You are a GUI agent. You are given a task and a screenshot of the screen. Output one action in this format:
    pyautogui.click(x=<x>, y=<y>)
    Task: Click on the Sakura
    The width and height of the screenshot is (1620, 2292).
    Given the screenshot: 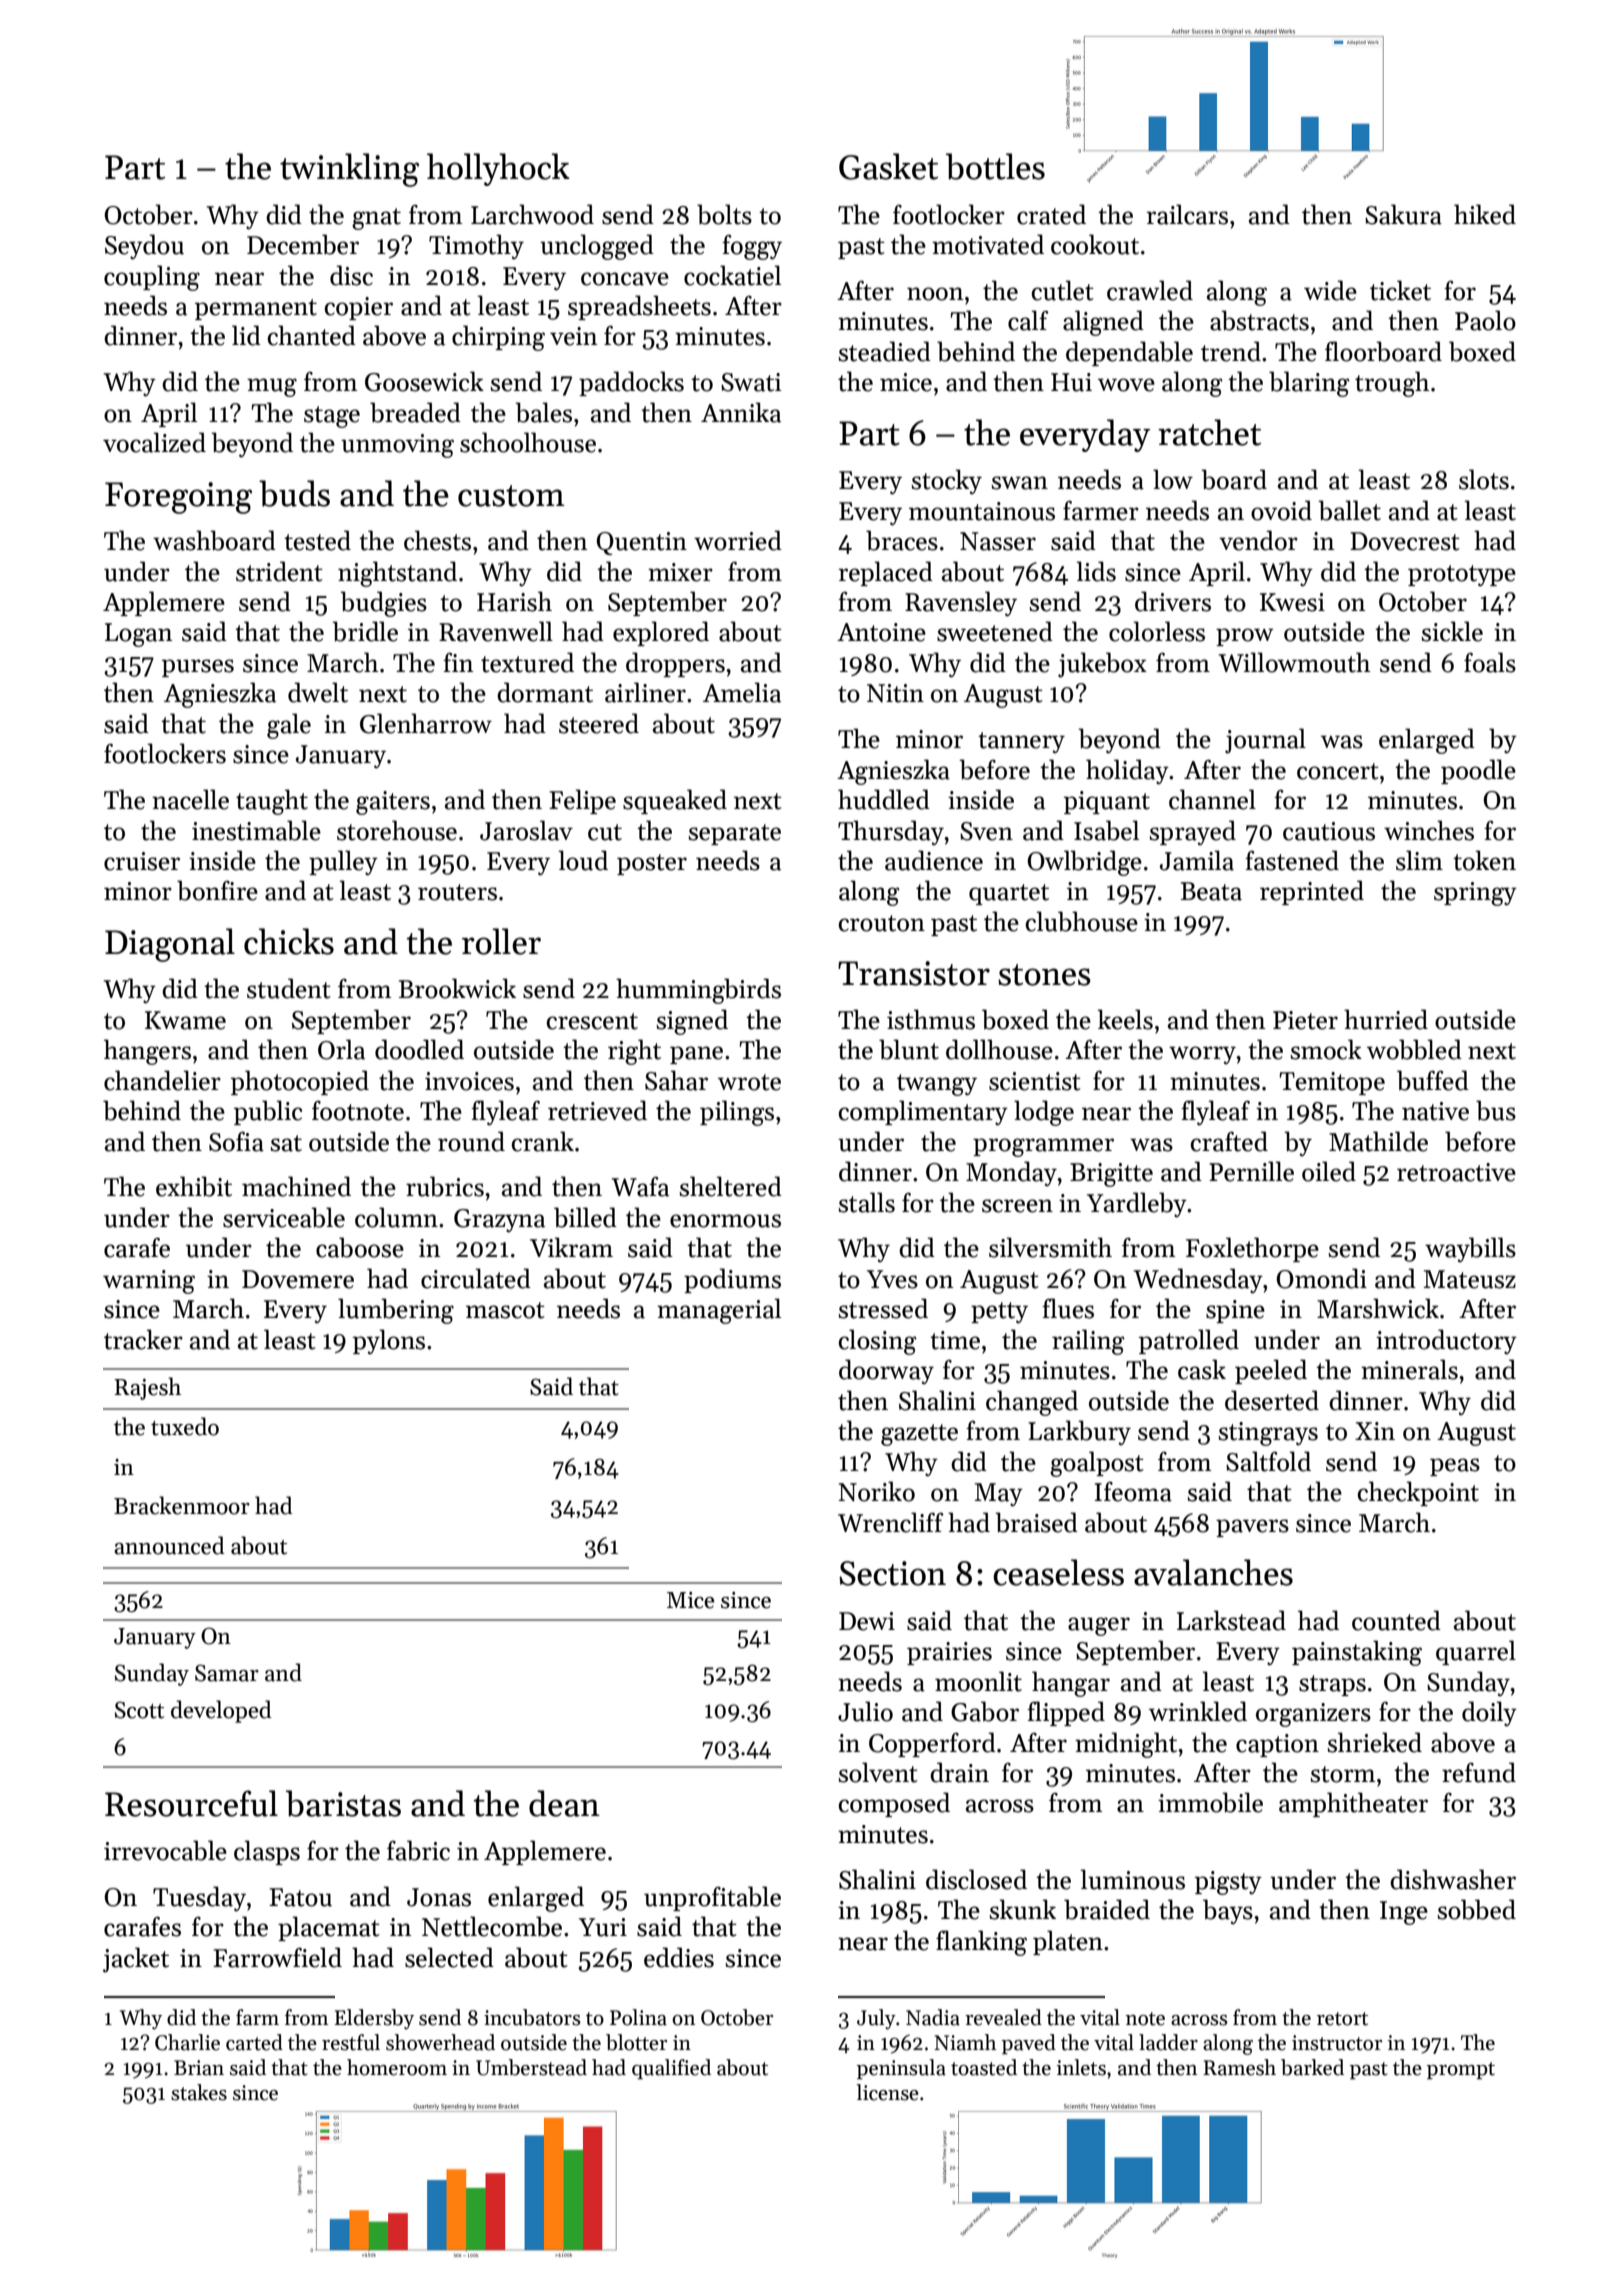 What is the action you would take?
    pyautogui.click(x=1403, y=214)
